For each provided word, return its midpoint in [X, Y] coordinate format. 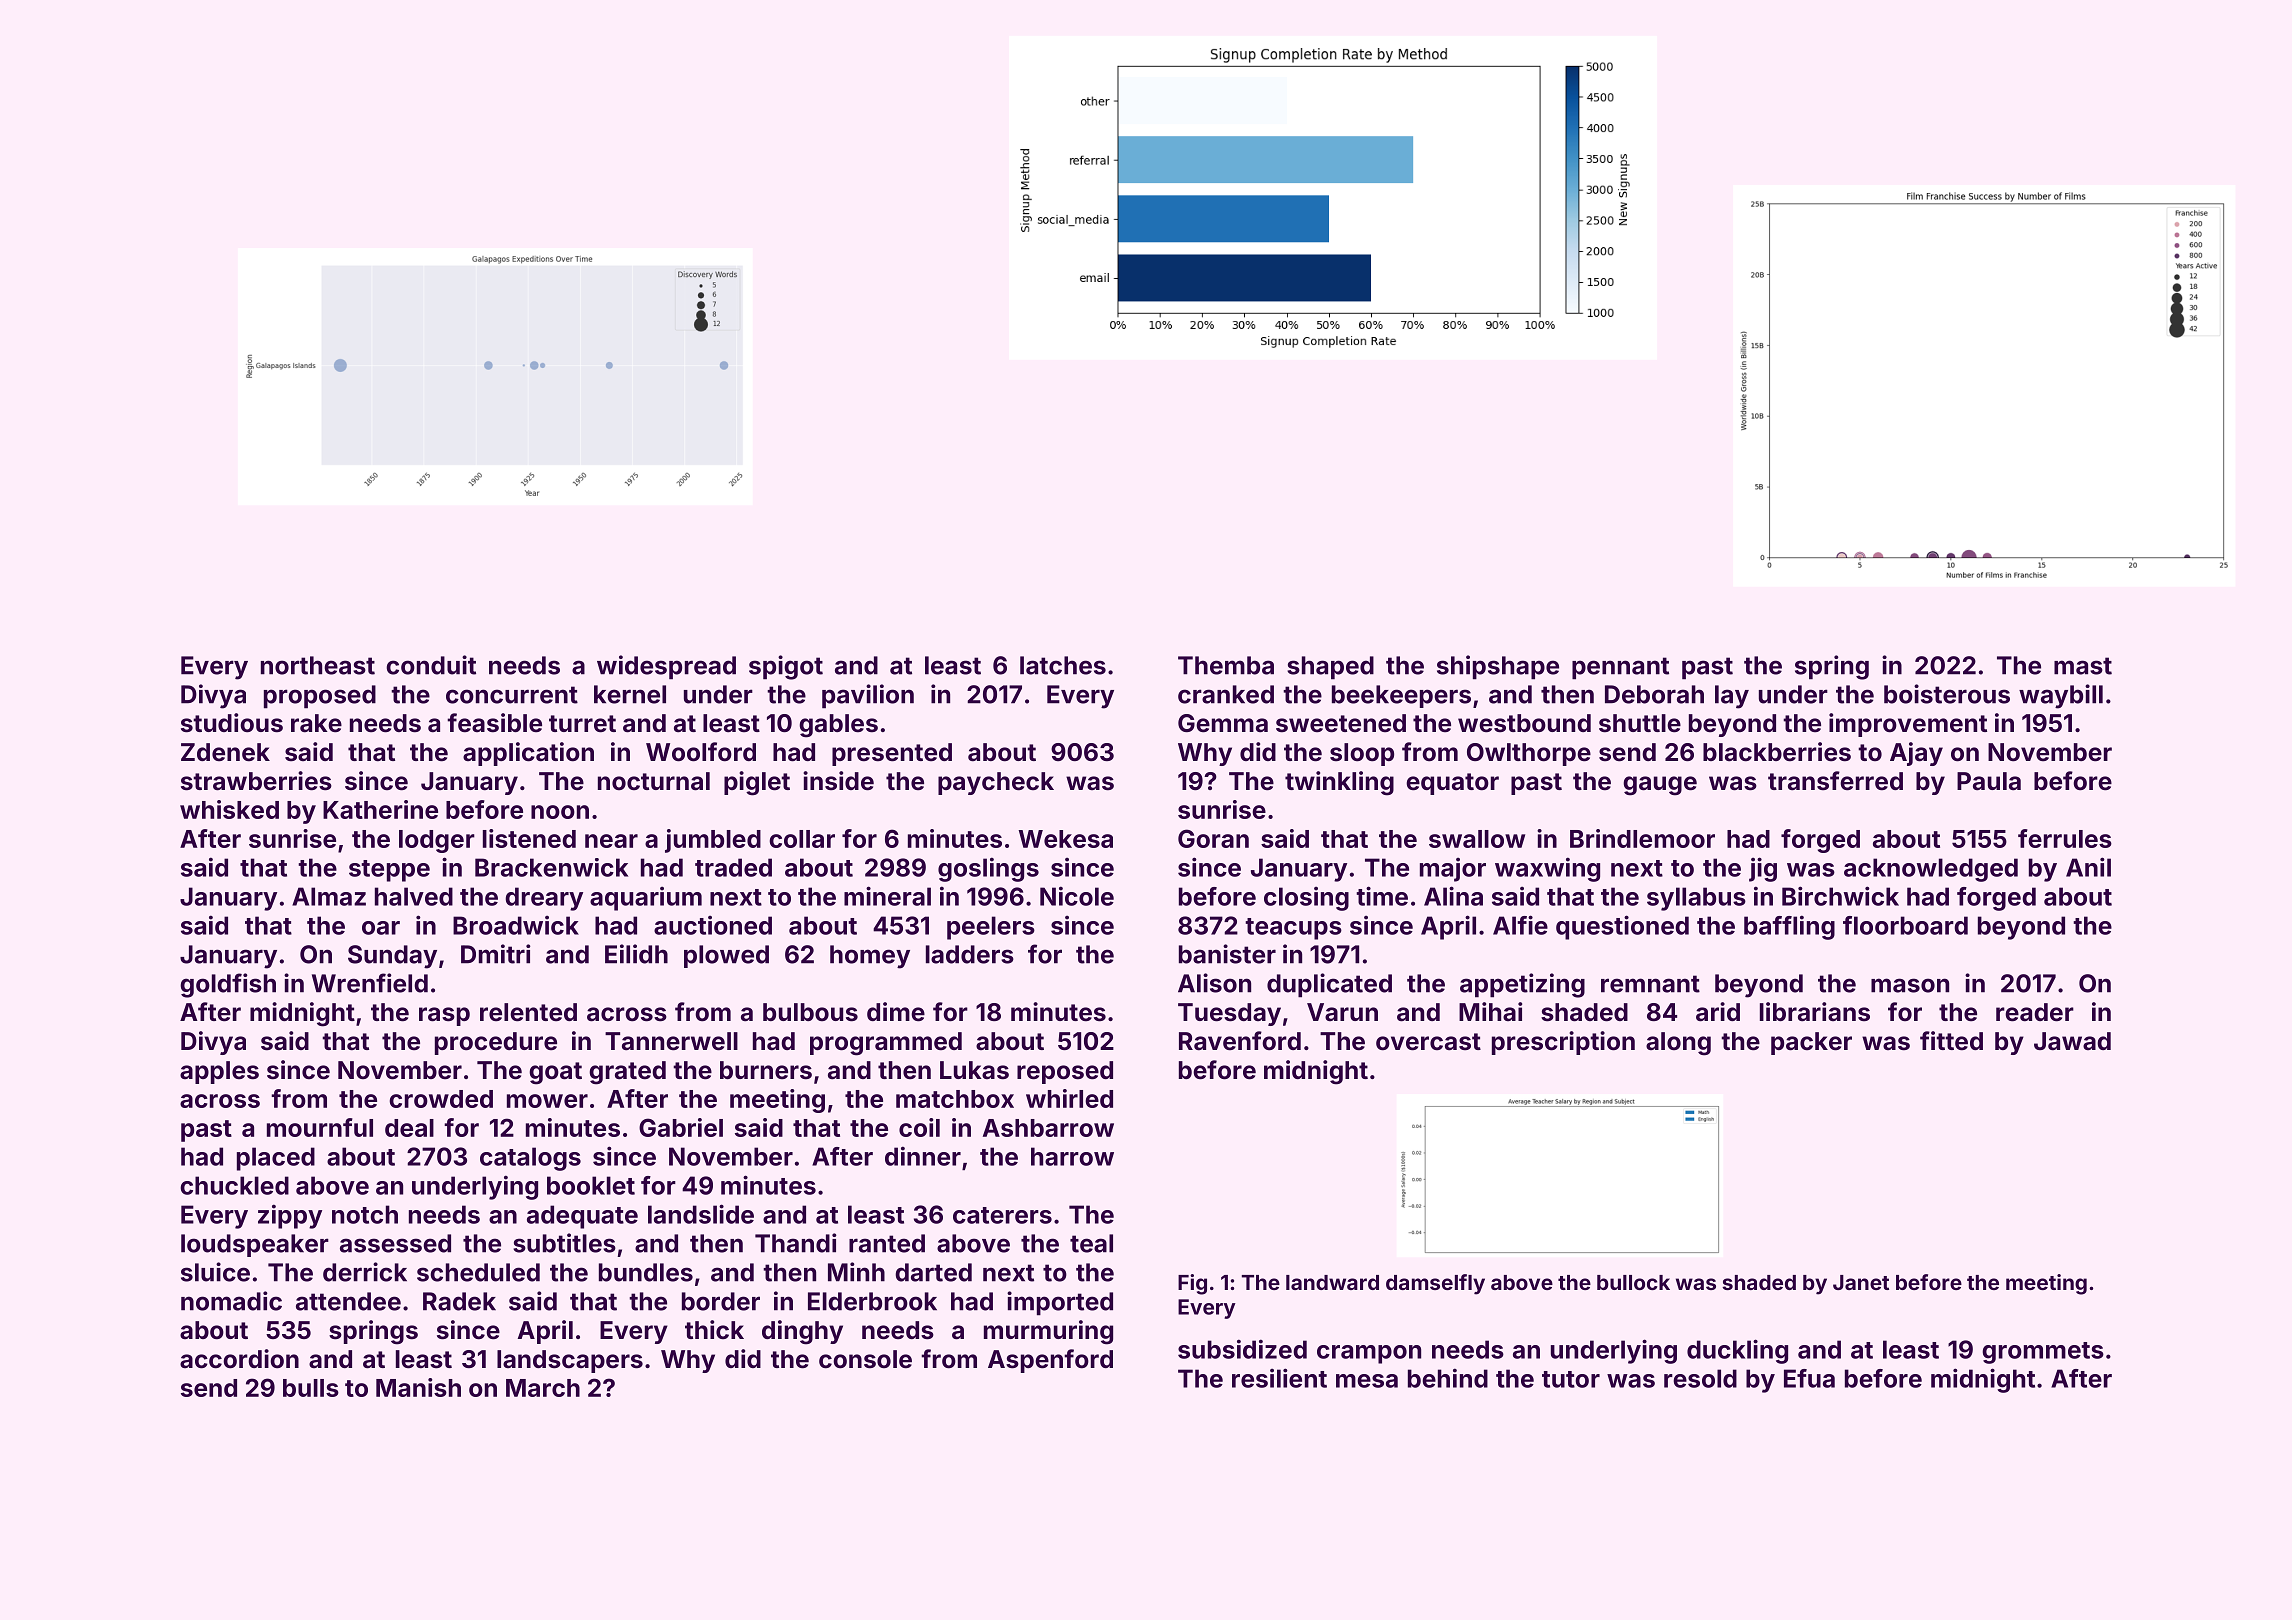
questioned [1622, 927]
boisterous [1947, 694]
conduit [431, 665]
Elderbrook [872, 1301]
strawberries [256, 781]
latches [1063, 665]
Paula [1989, 781]
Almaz [329, 896]
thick [714, 1329]
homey [870, 957]
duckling [1737, 1351]
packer [1811, 1043]
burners [766, 1070]
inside [838, 781]
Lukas [974, 1070]
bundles [646, 1272]
